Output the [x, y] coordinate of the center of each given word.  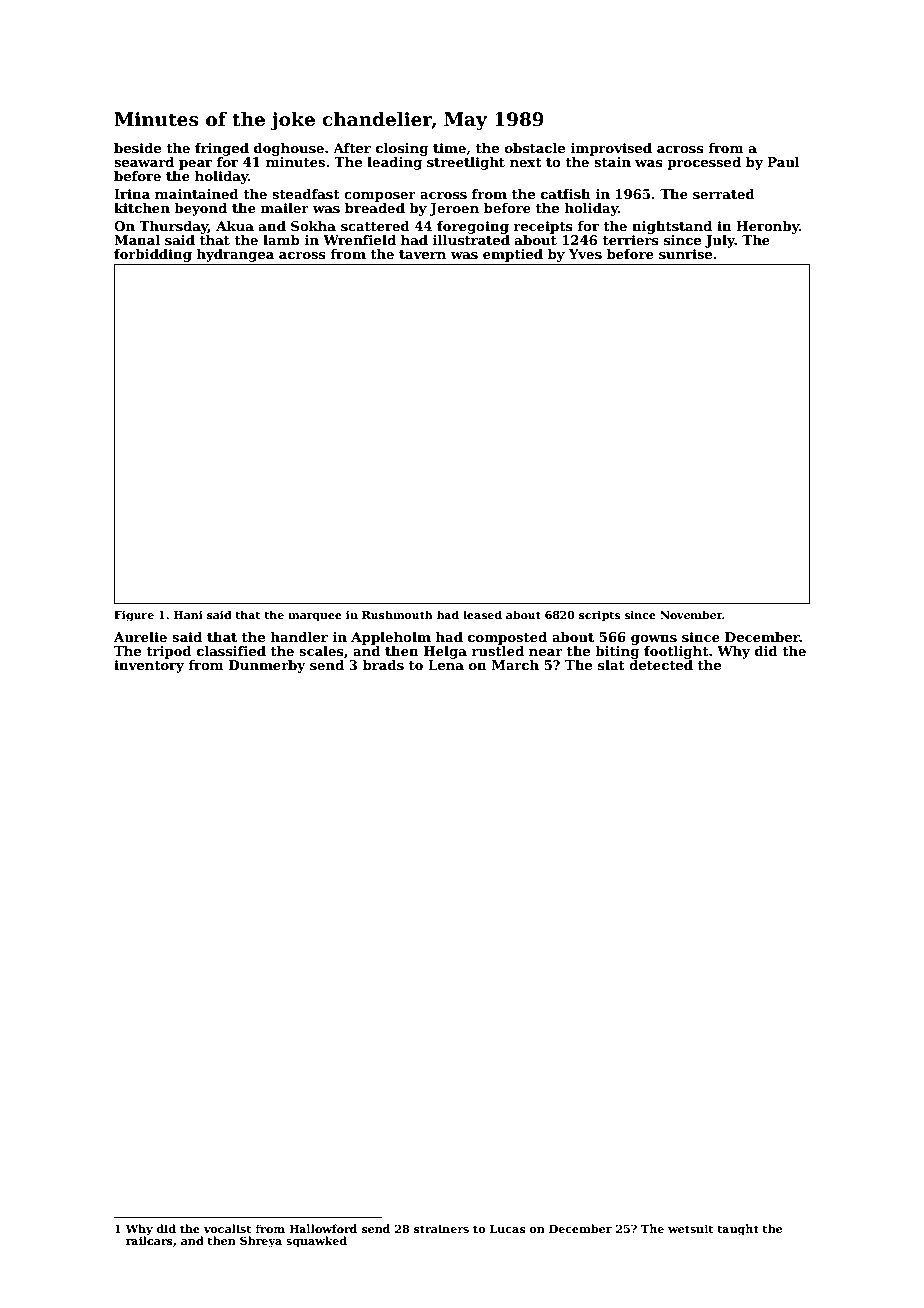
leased [482, 614]
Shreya [261, 1242]
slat [611, 665]
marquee [315, 617]
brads [383, 665]
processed [704, 163]
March [515, 665]
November [691, 614]
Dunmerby [267, 666]
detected [661, 665]
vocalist [227, 1228]
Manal [137, 240]
